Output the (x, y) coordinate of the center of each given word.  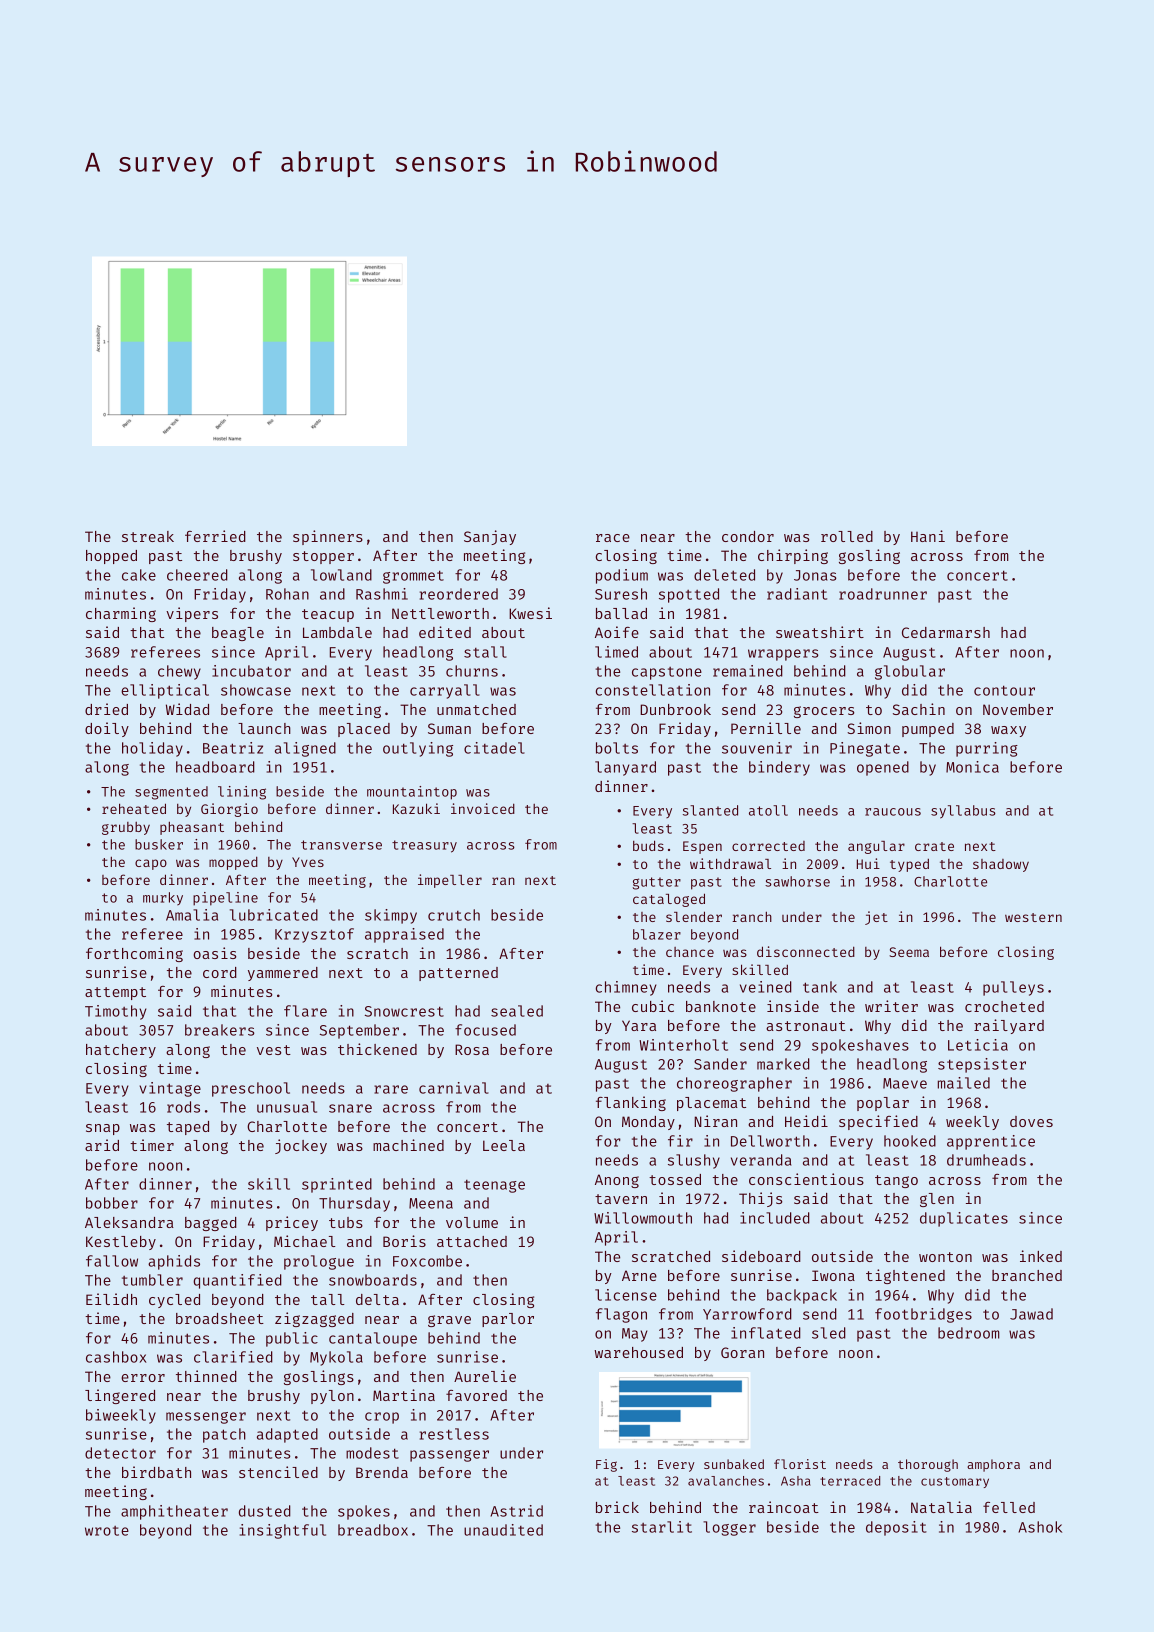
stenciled (278, 1472)
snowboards (373, 1280)
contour (1004, 690)
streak (148, 536)
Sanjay (490, 537)
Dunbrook (675, 709)
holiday (152, 749)
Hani (928, 536)
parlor (508, 1320)
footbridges (923, 1315)
